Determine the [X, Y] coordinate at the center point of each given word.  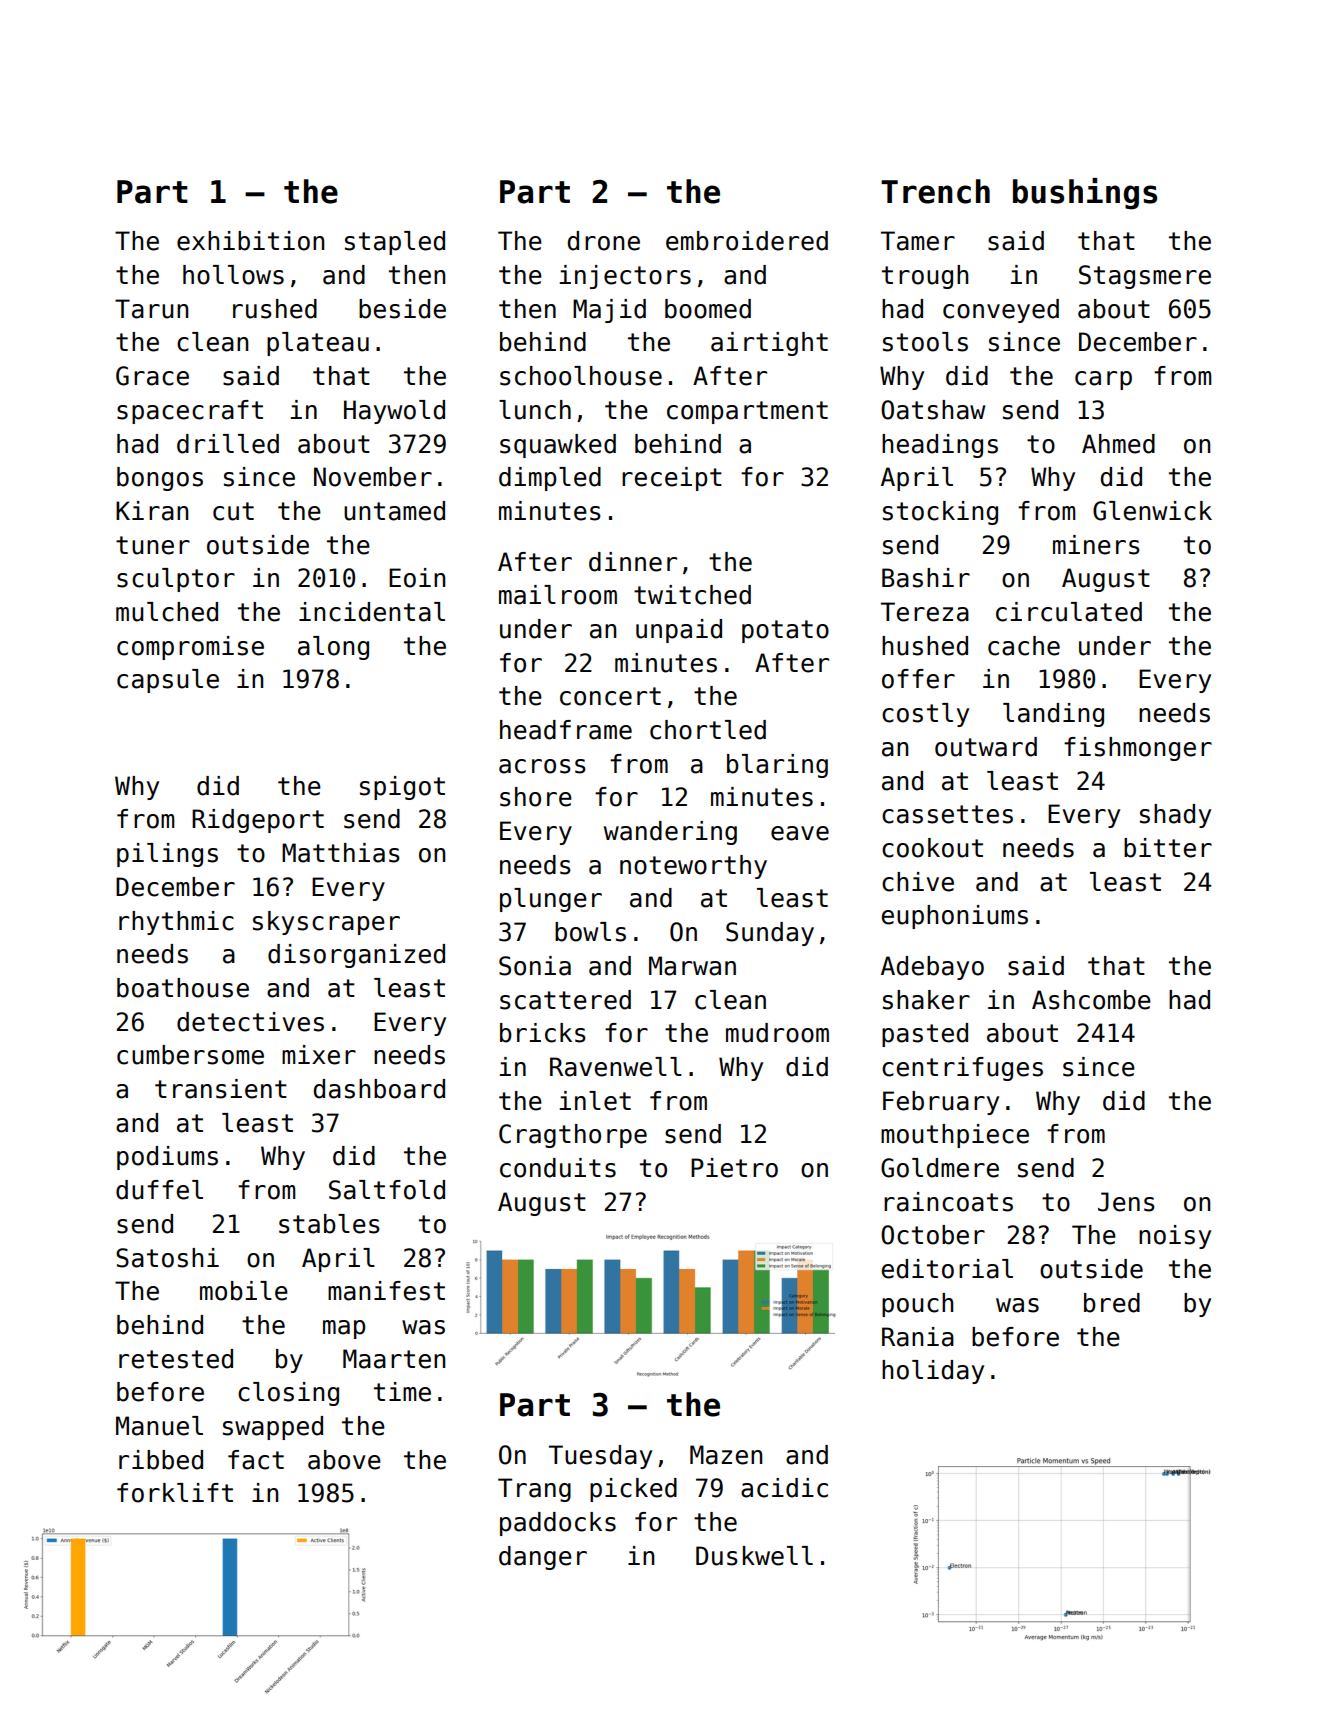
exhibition [250, 241]
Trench [935, 191]
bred [1112, 1303]
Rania [918, 1337]
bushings [1085, 194]
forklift [175, 1493]
